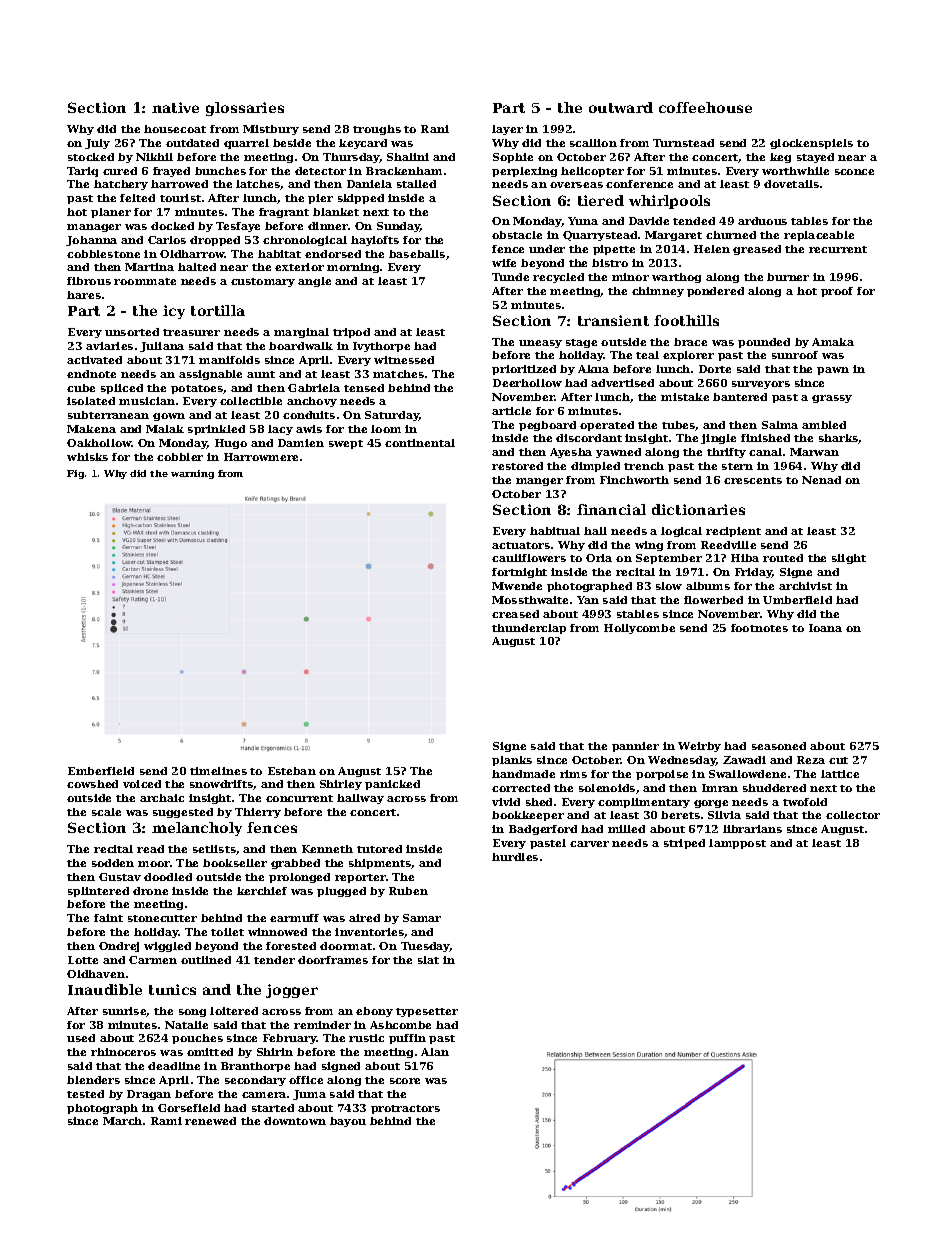 The width and height of the document is (952, 1233). I want to click on glockenspiels, so click(811, 144).
